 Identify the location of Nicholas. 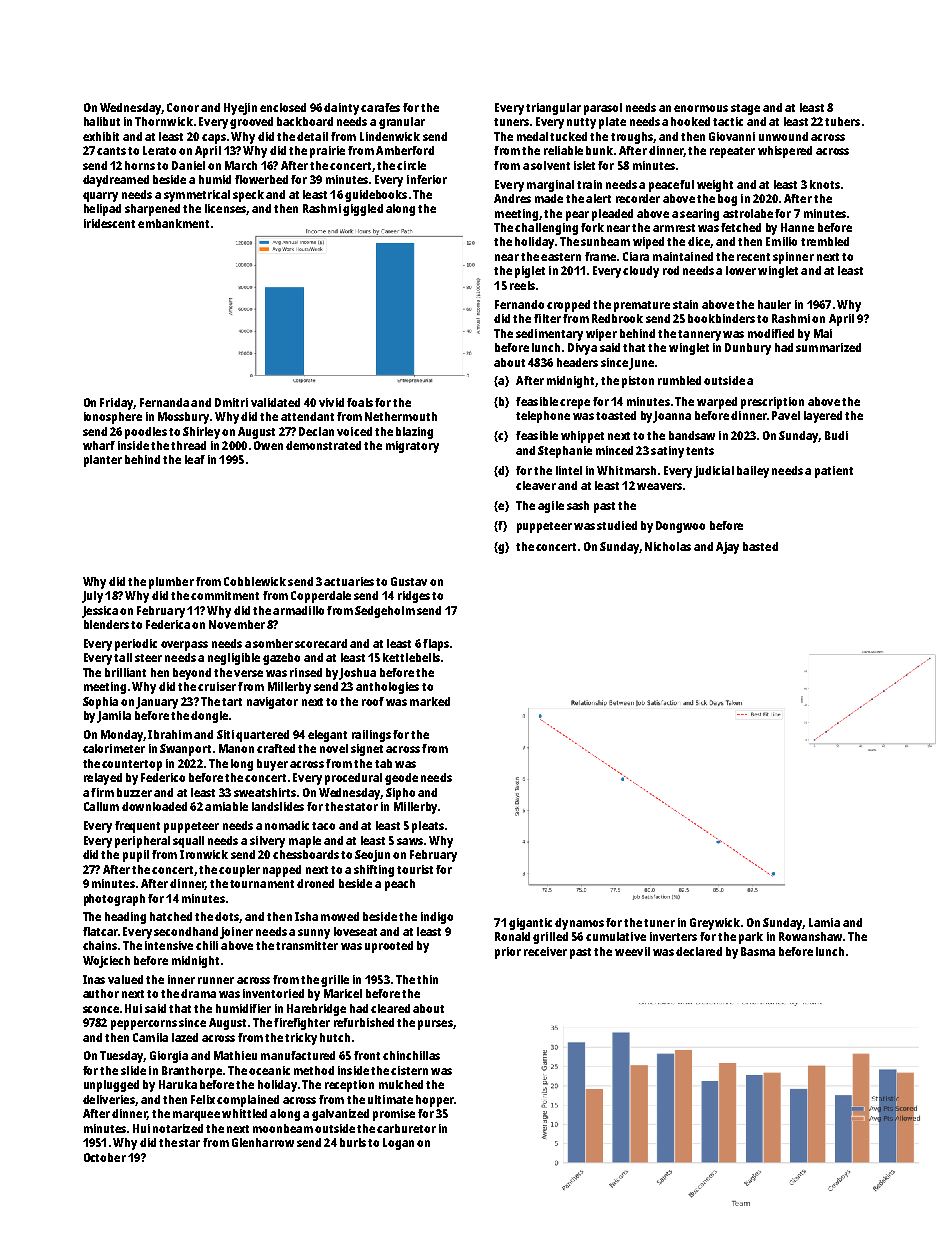
(668, 546).
